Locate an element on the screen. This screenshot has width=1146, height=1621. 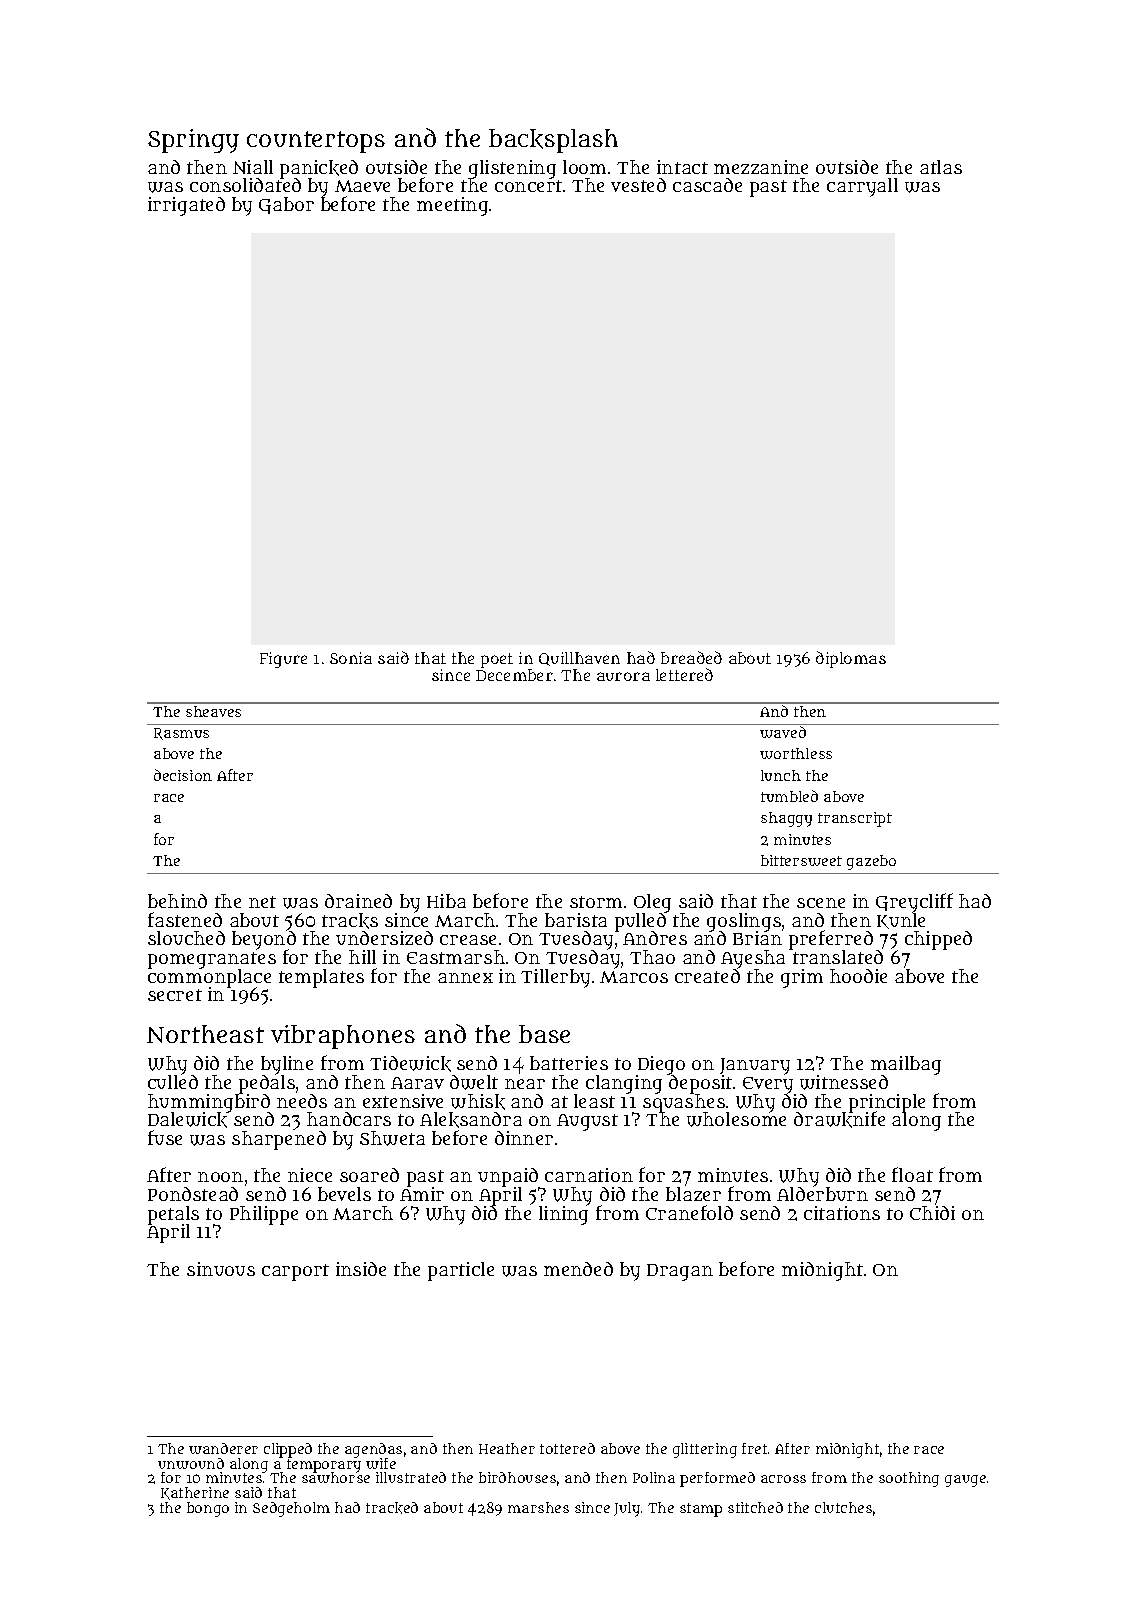
diplomas is located at coordinates (851, 659).
